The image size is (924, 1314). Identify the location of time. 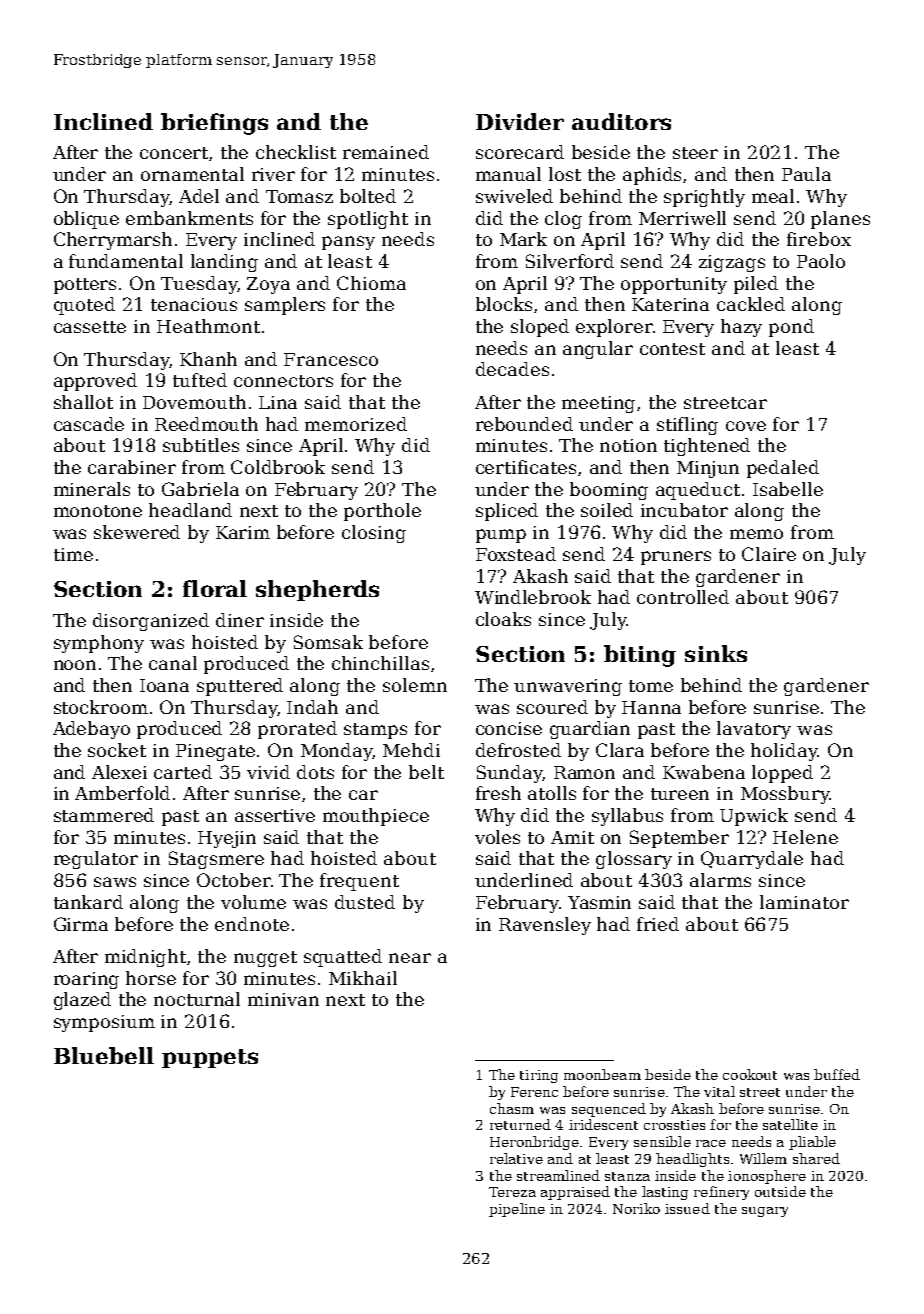
(73, 554).
